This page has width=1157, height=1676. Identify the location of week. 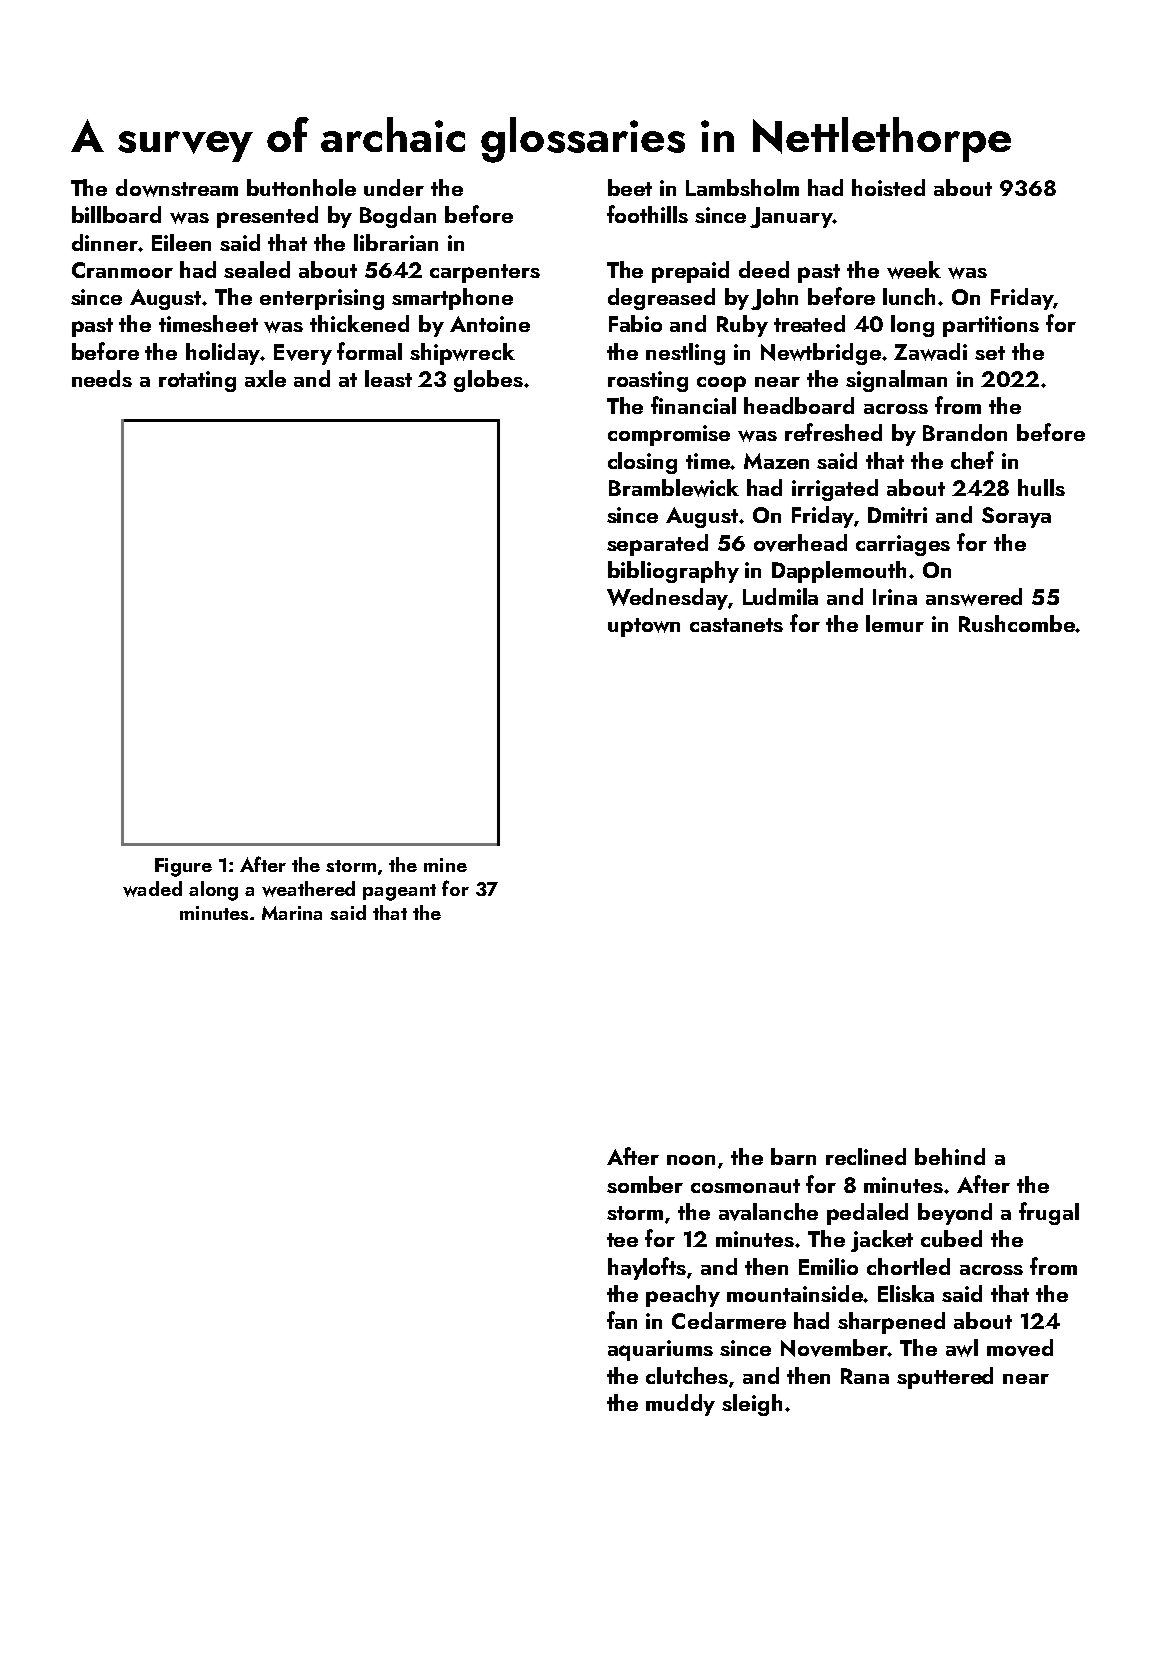
(914, 270).
